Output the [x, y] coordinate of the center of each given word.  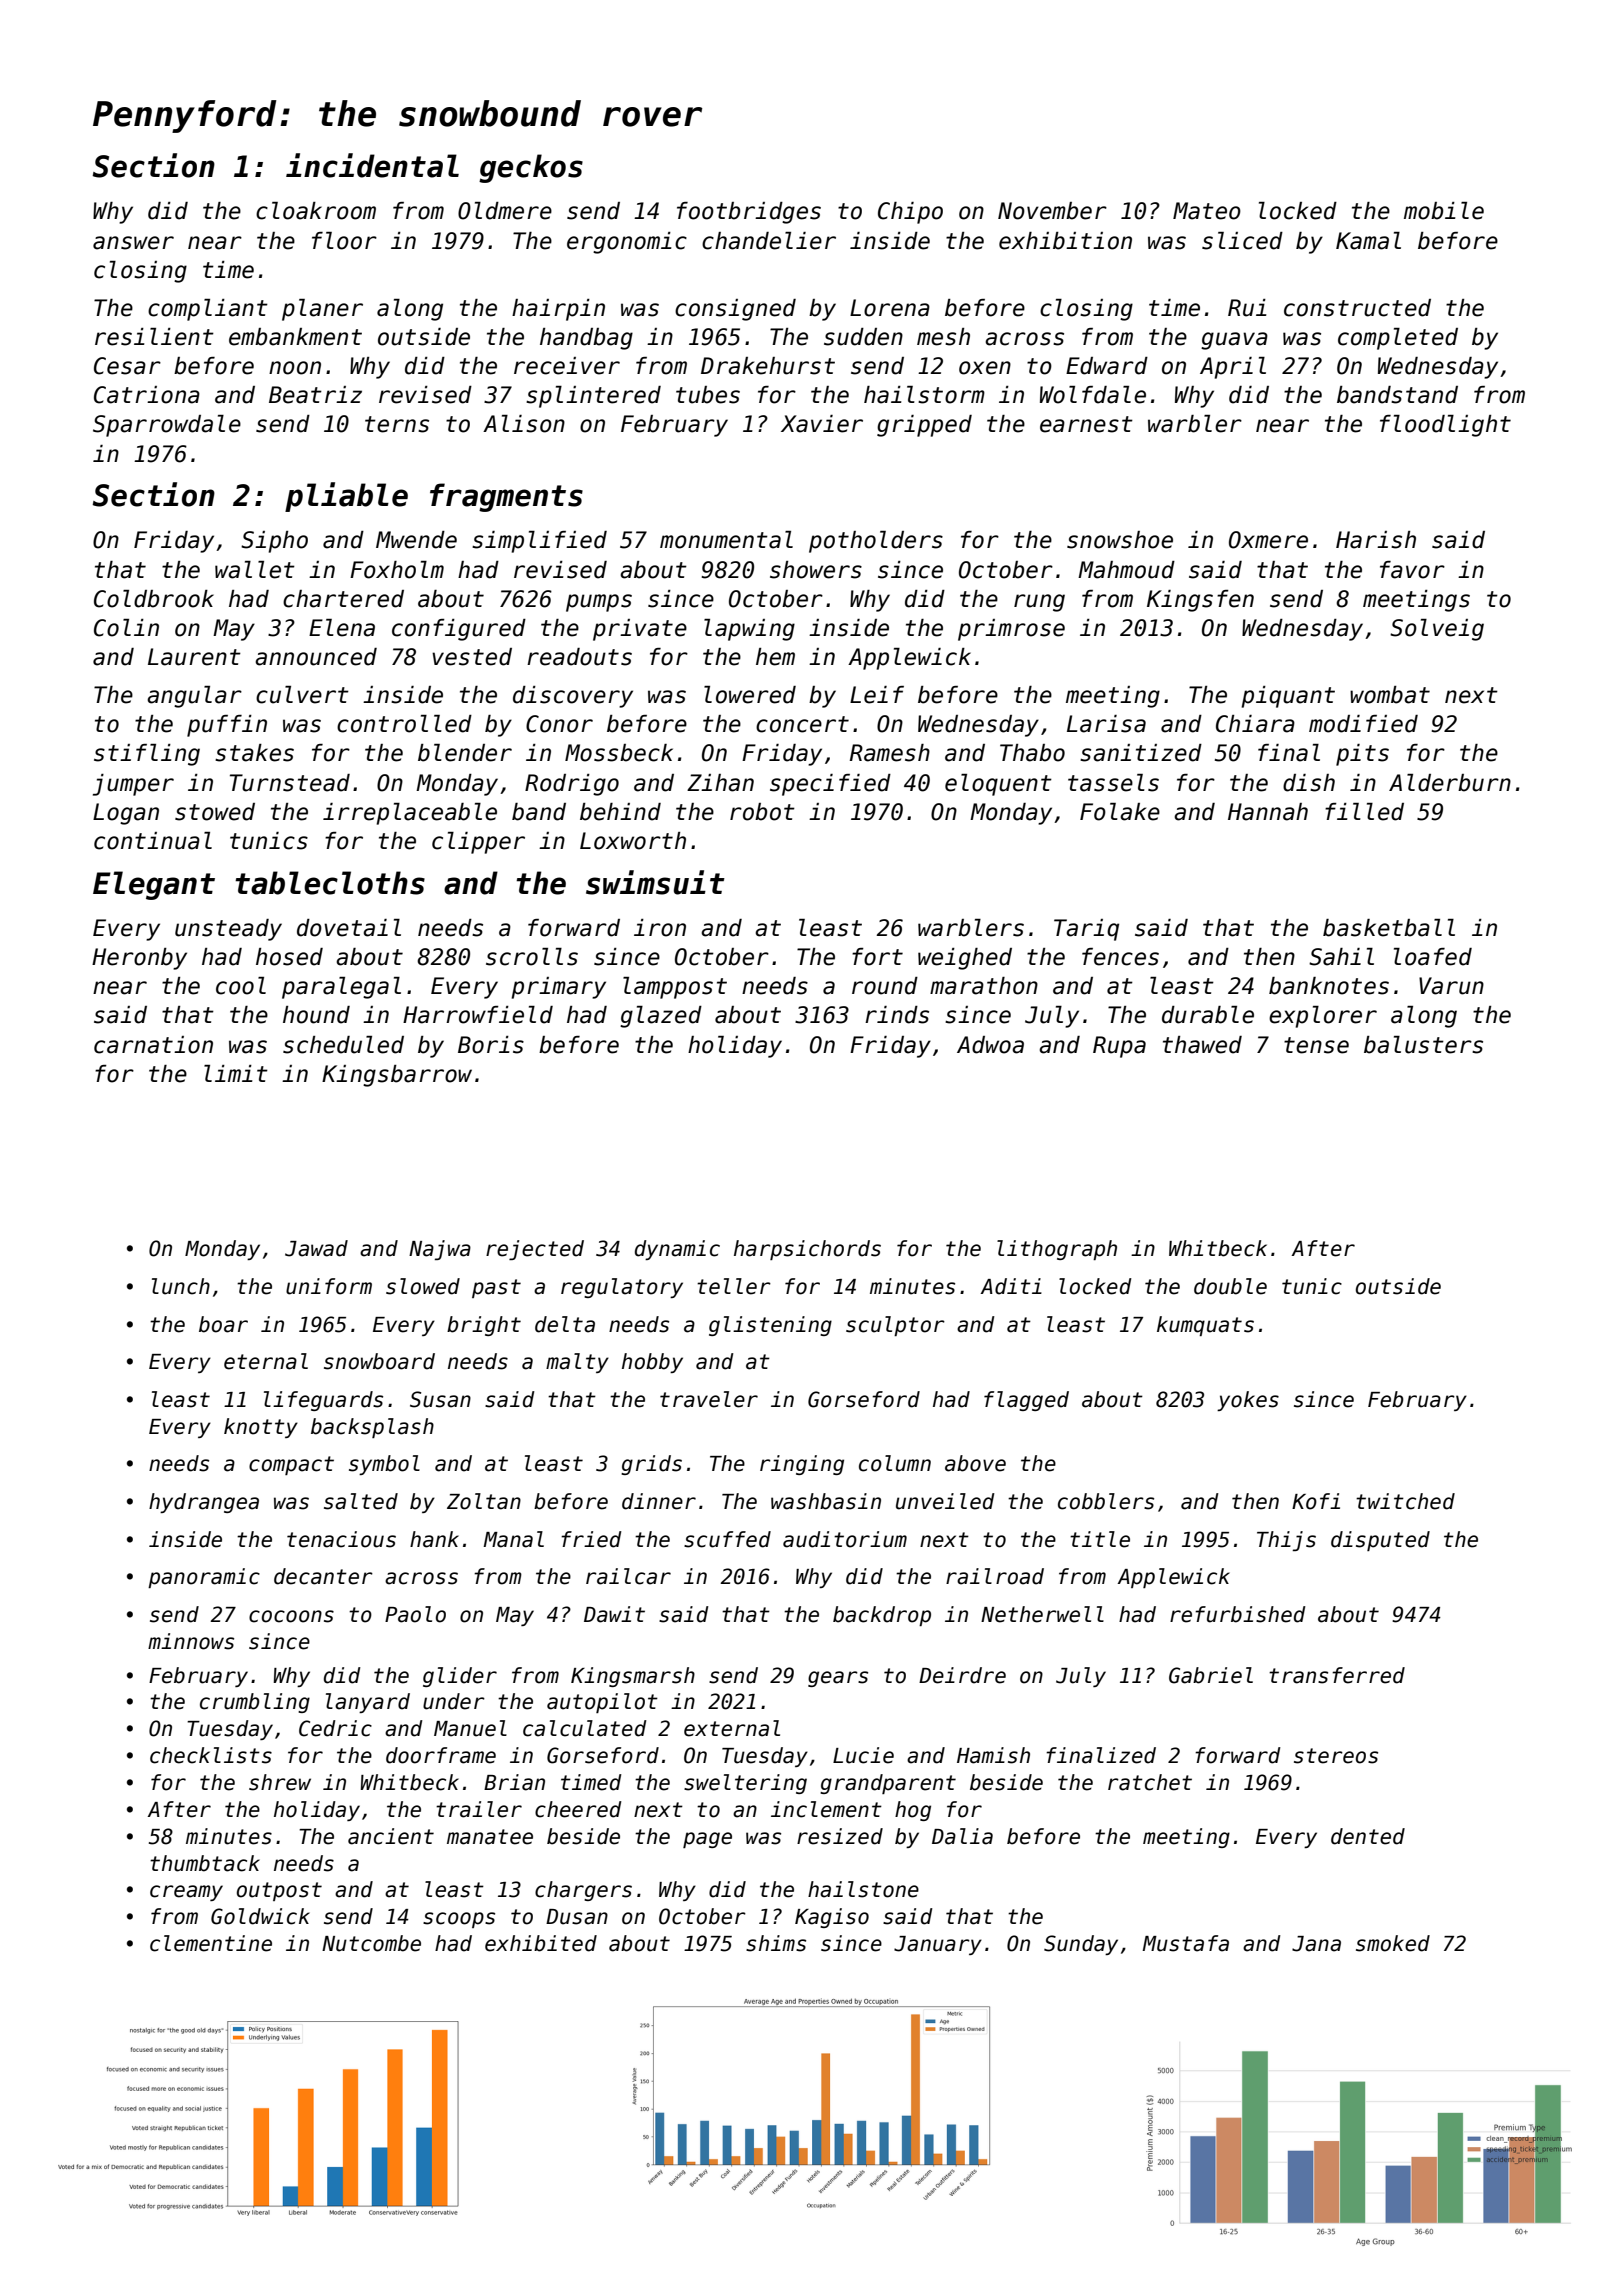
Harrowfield [478, 1015]
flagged [1026, 1401]
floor [344, 241]
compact [291, 1465]
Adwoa [990, 1045]
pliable [346, 497]
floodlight [1445, 426]
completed [1398, 339]
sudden [863, 337]
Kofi [1316, 1501]
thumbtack [205, 1863]
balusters [1423, 1045]
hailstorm [924, 395]
